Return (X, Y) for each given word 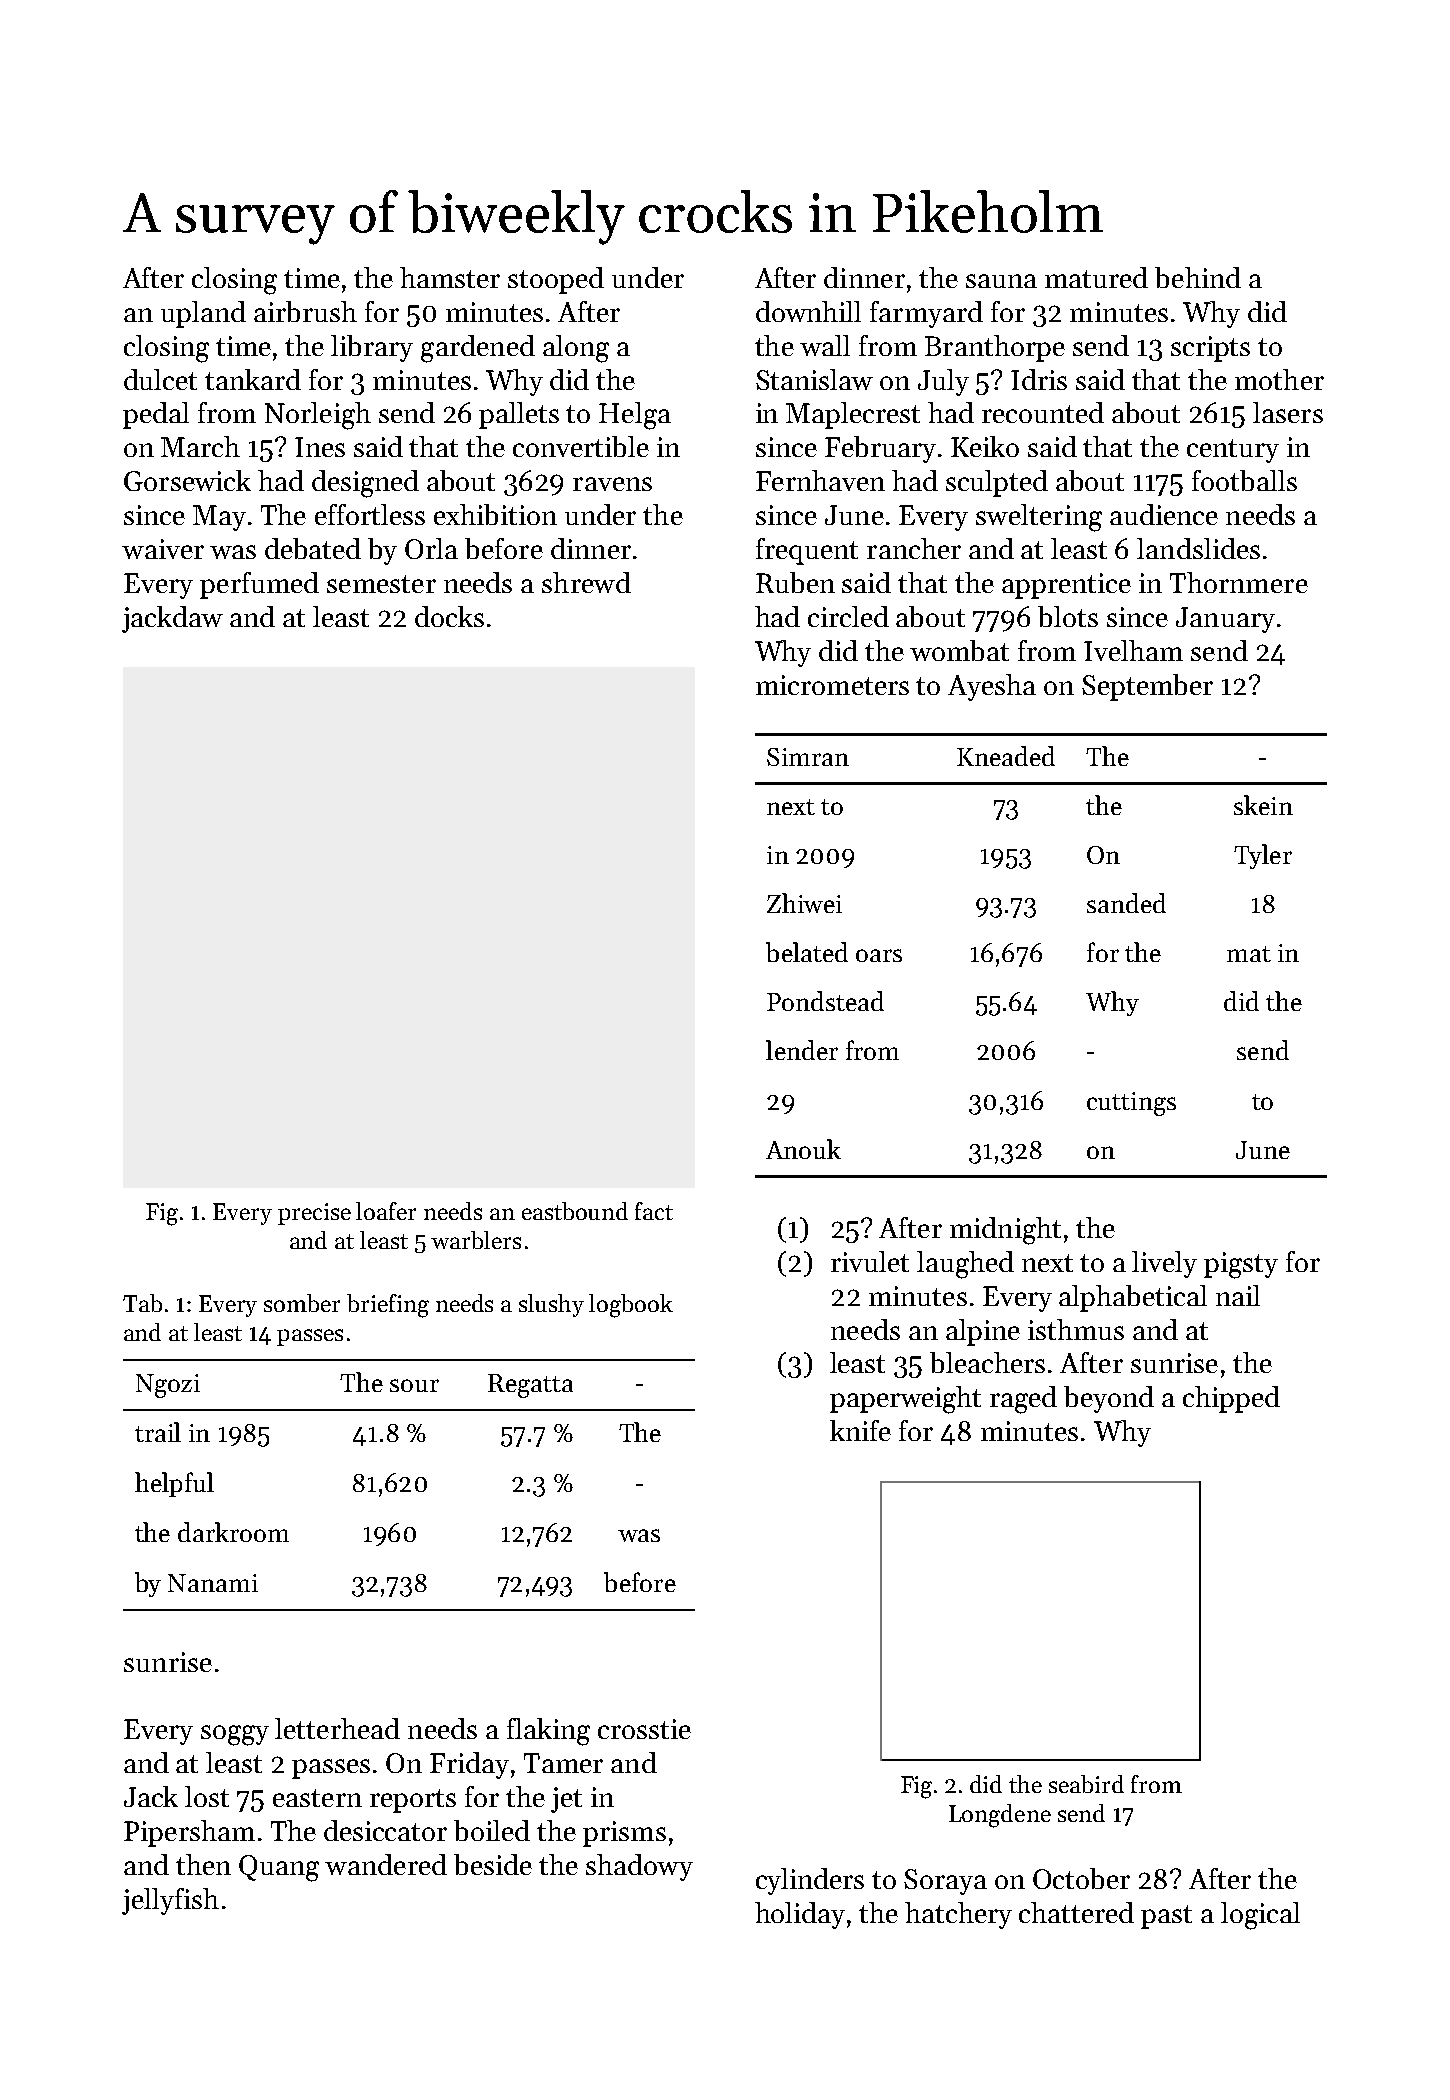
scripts (1210, 349)
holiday (800, 1915)
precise (314, 1214)
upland (203, 314)
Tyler (1263, 856)
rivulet (870, 1261)
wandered (386, 1864)
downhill (808, 311)
